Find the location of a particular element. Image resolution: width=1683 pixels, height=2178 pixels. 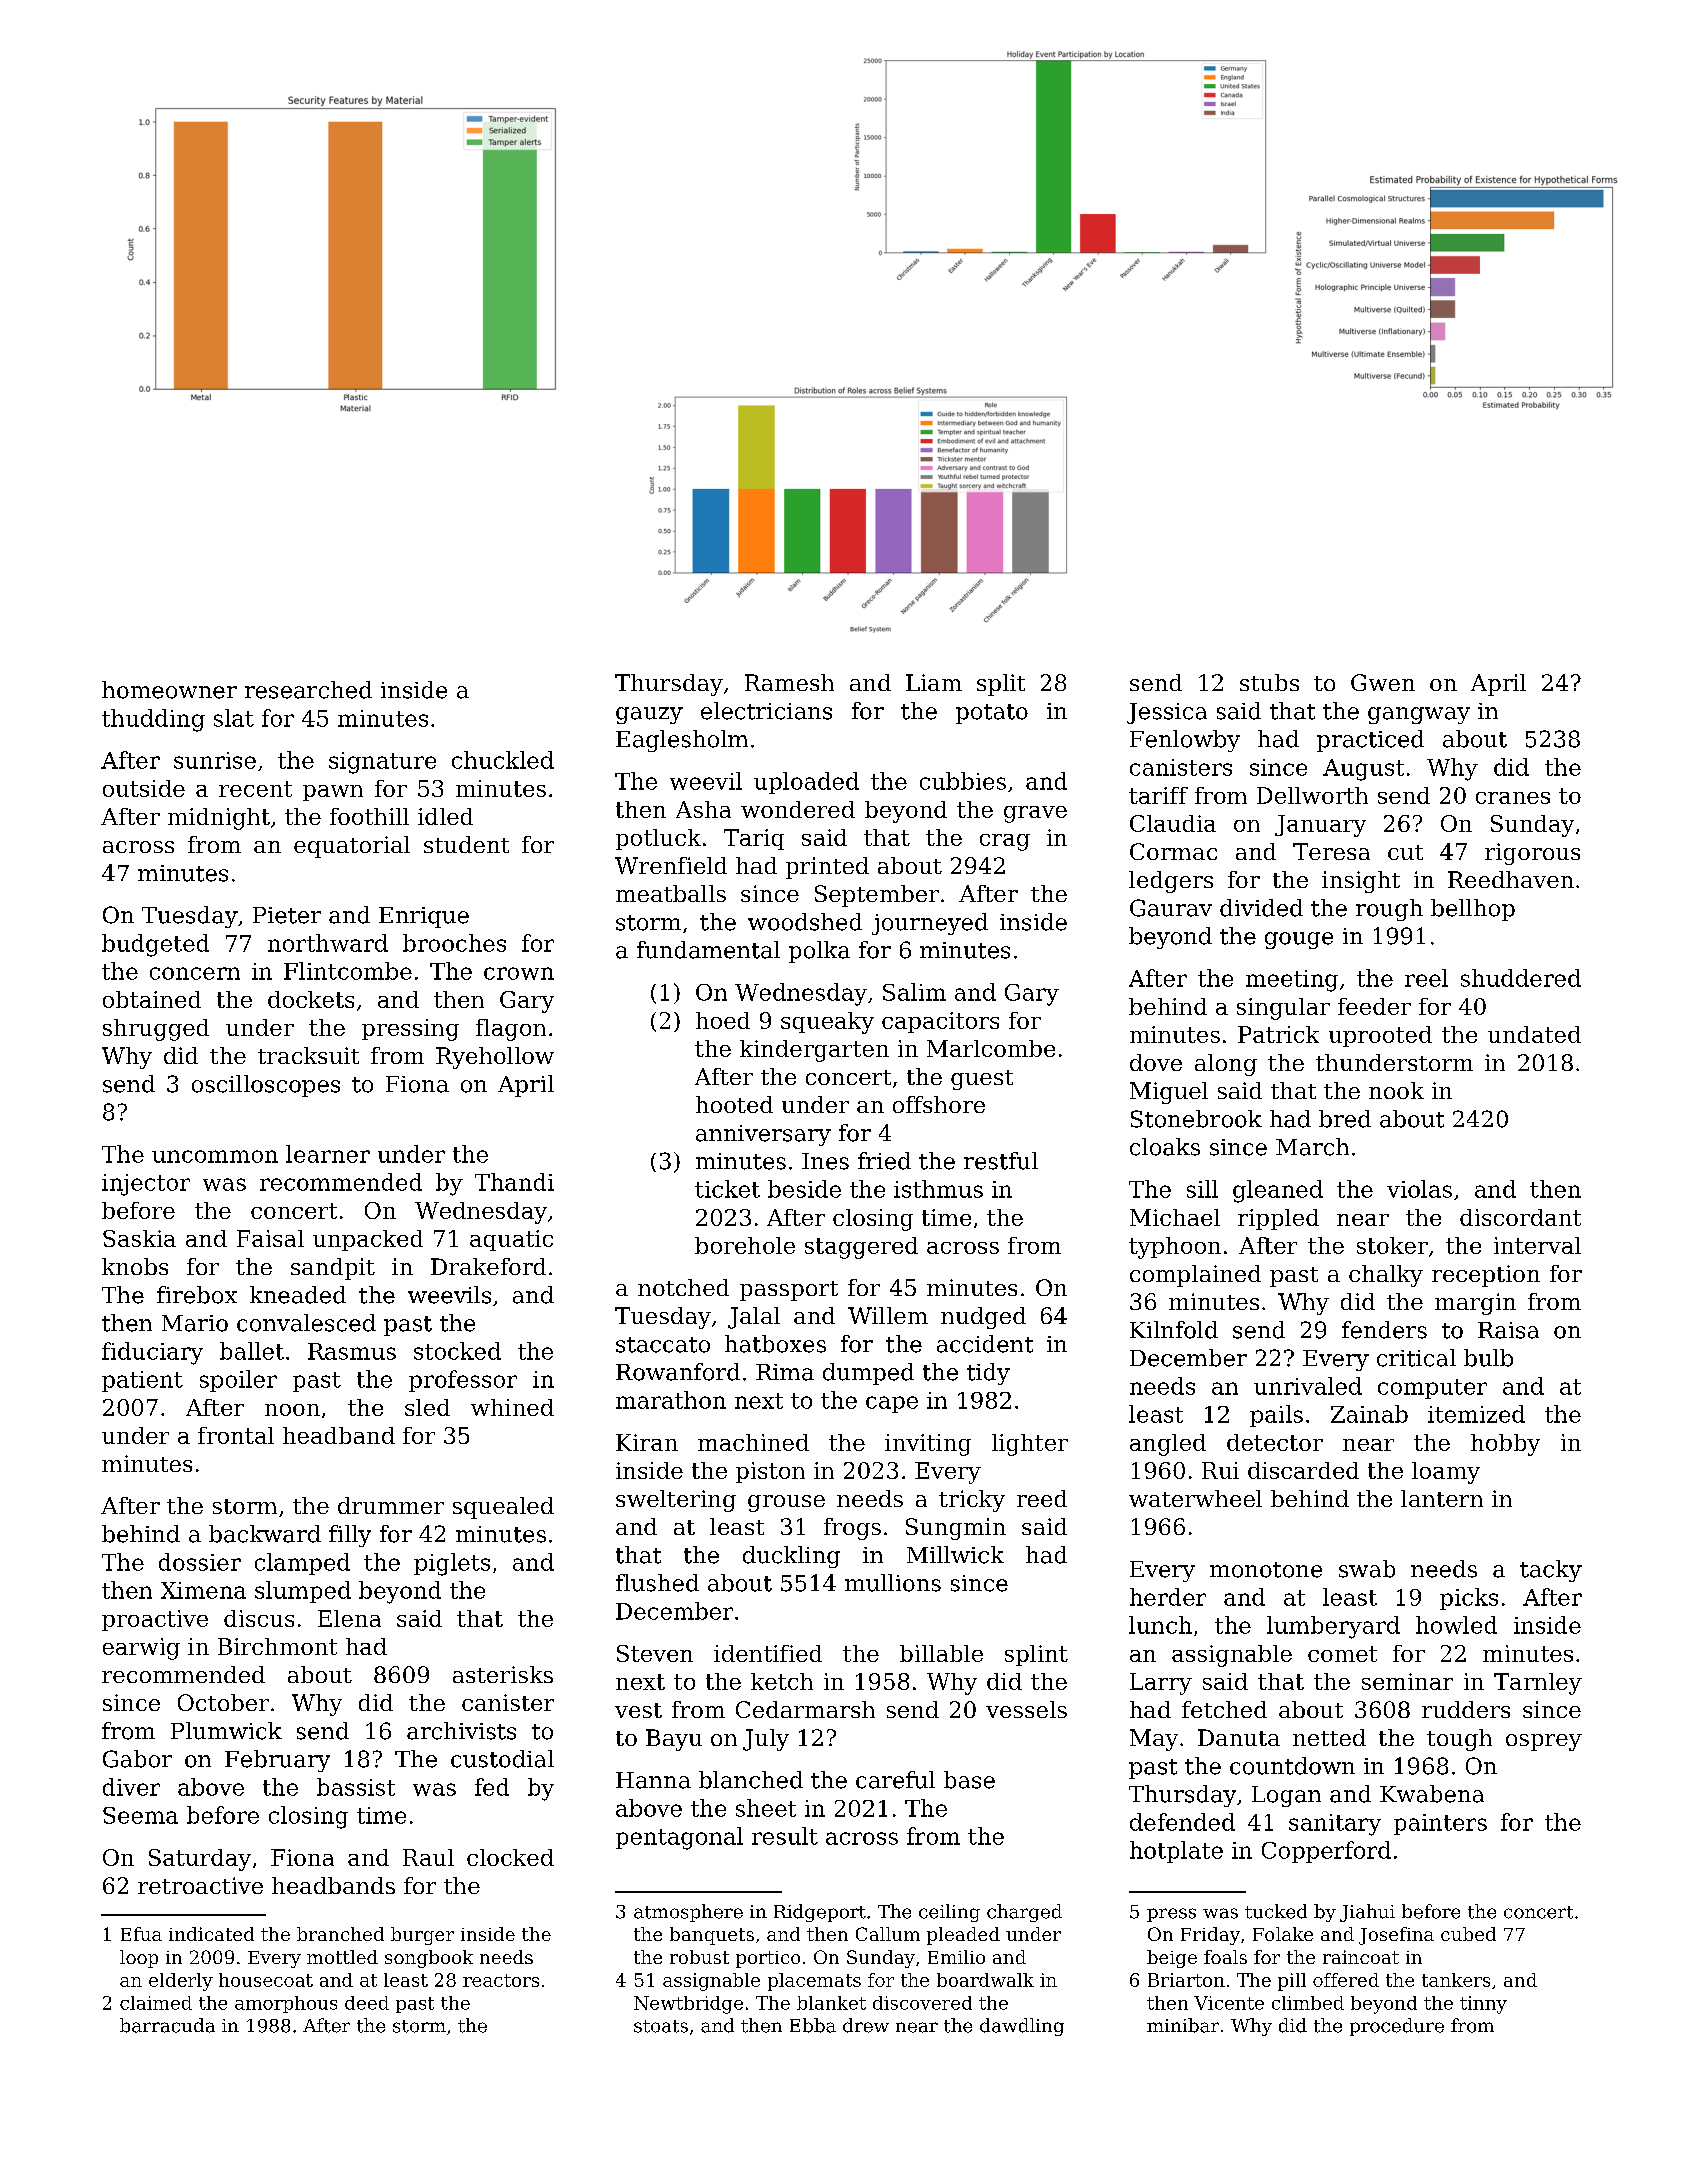

Tarnley is located at coordinates (1538, 1684).
